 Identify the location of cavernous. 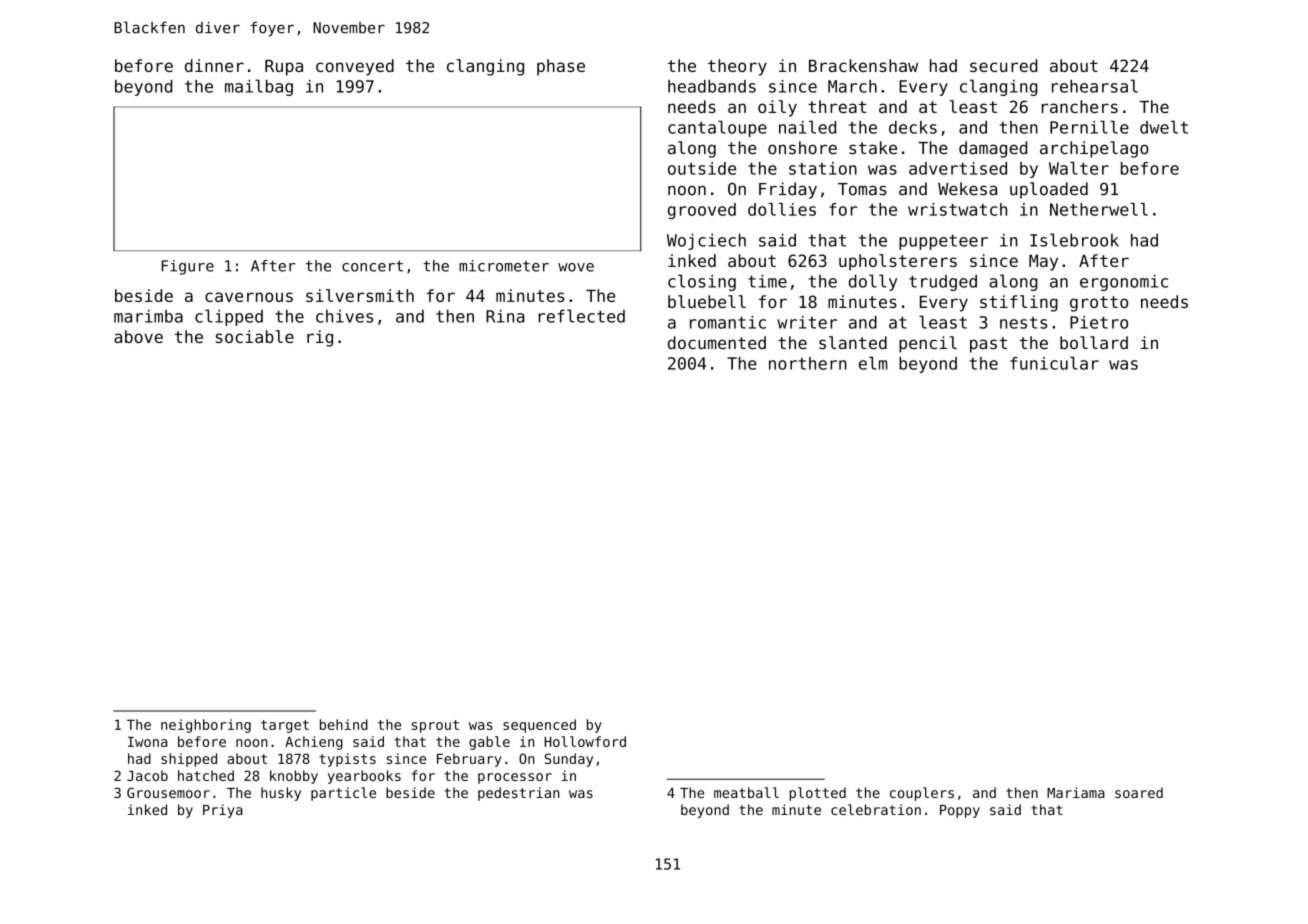
(249, 297).
